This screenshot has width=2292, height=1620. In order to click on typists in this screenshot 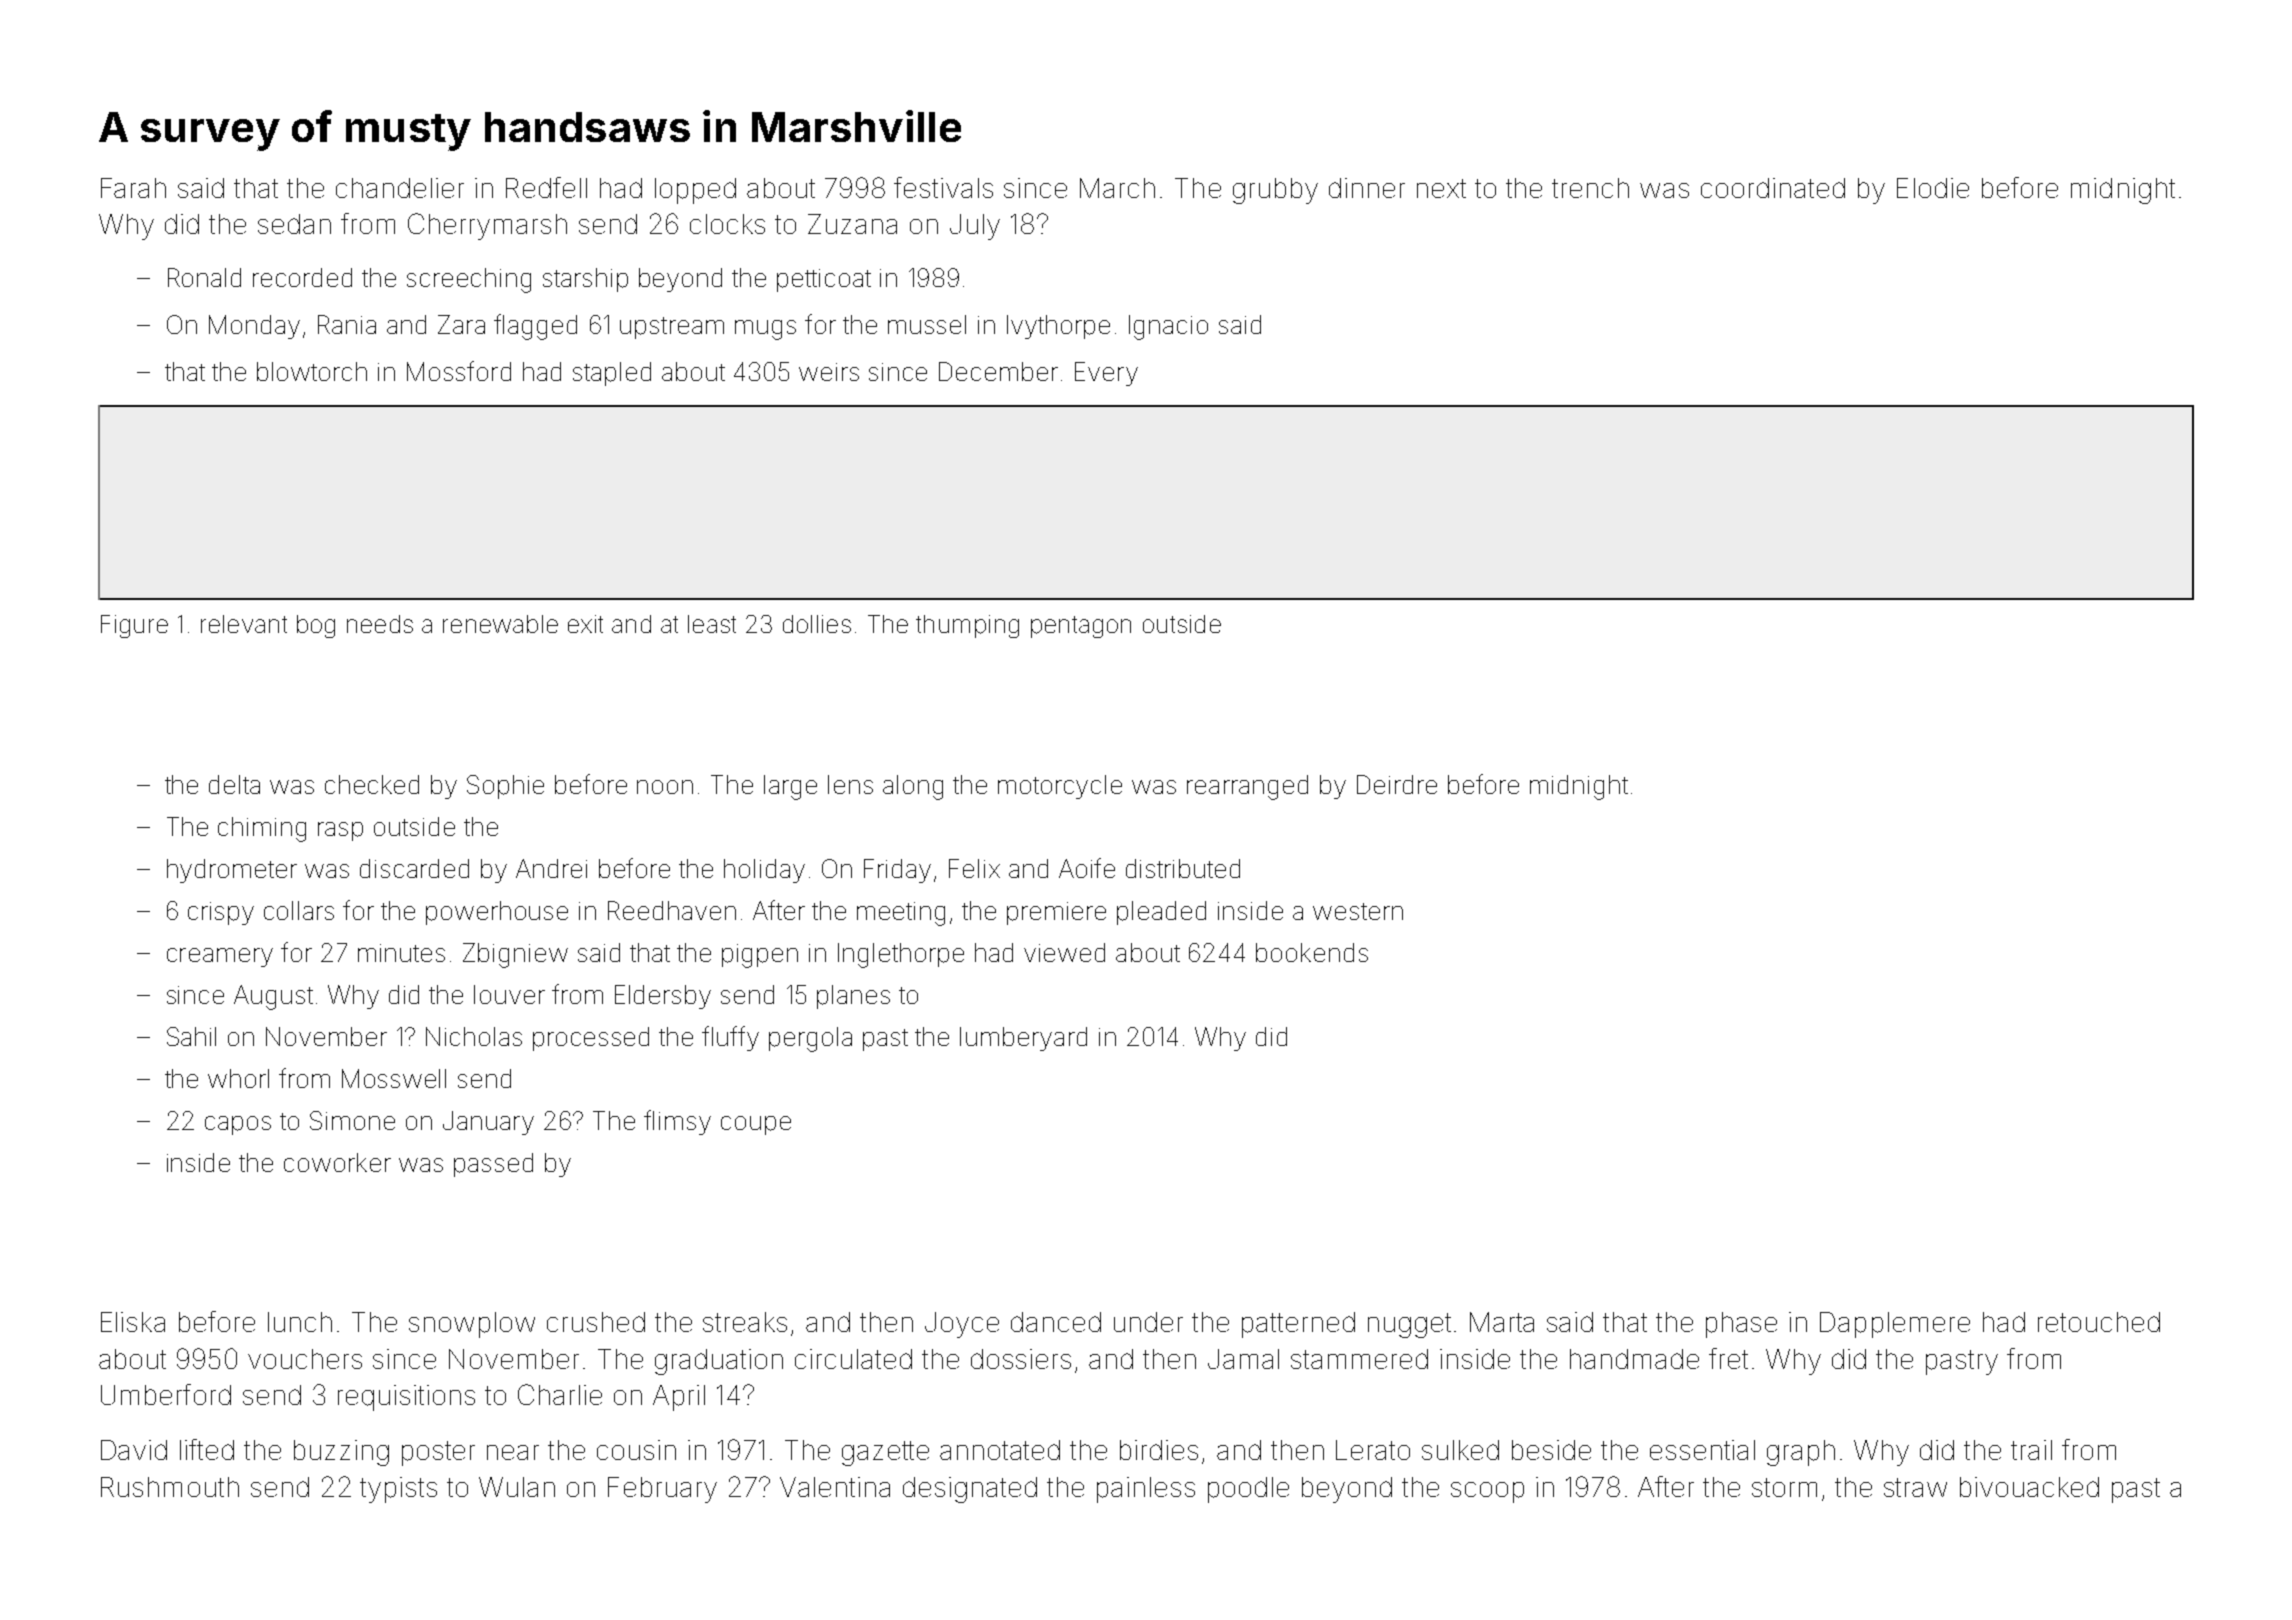, I will do `click(398, 1490)`.
